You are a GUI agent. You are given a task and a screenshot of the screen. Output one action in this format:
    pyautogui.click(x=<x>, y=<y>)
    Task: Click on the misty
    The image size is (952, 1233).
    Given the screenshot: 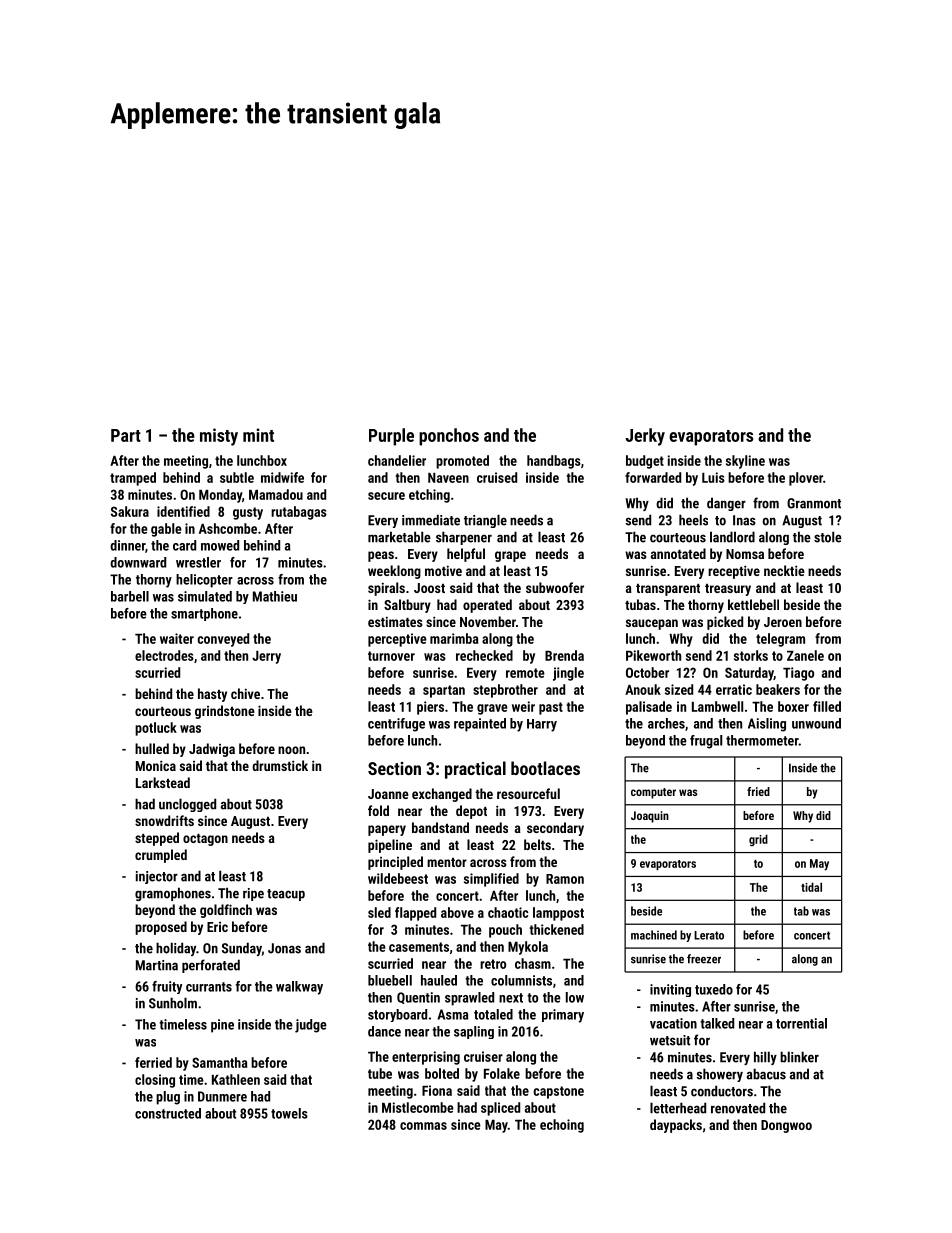 What is the action you would take?
    pyautogui.click(x=219, y=437)
